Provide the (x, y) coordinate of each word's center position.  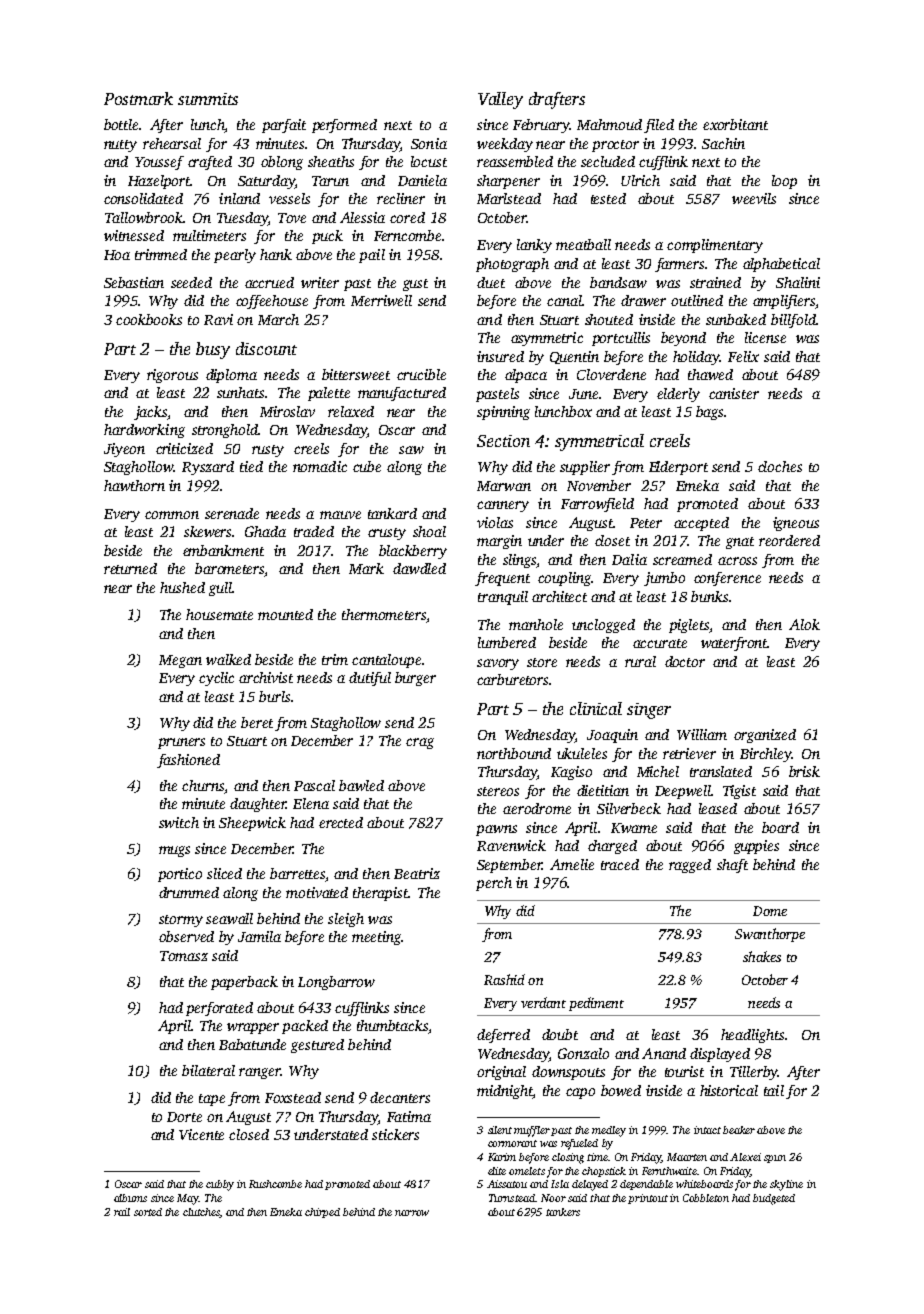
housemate (219, 614)
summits (208, 99)
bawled (361, 785)
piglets (689, 626)
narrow (412, 1213)
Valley (500, 100)
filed (659, 126)
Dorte (184, 1117)
